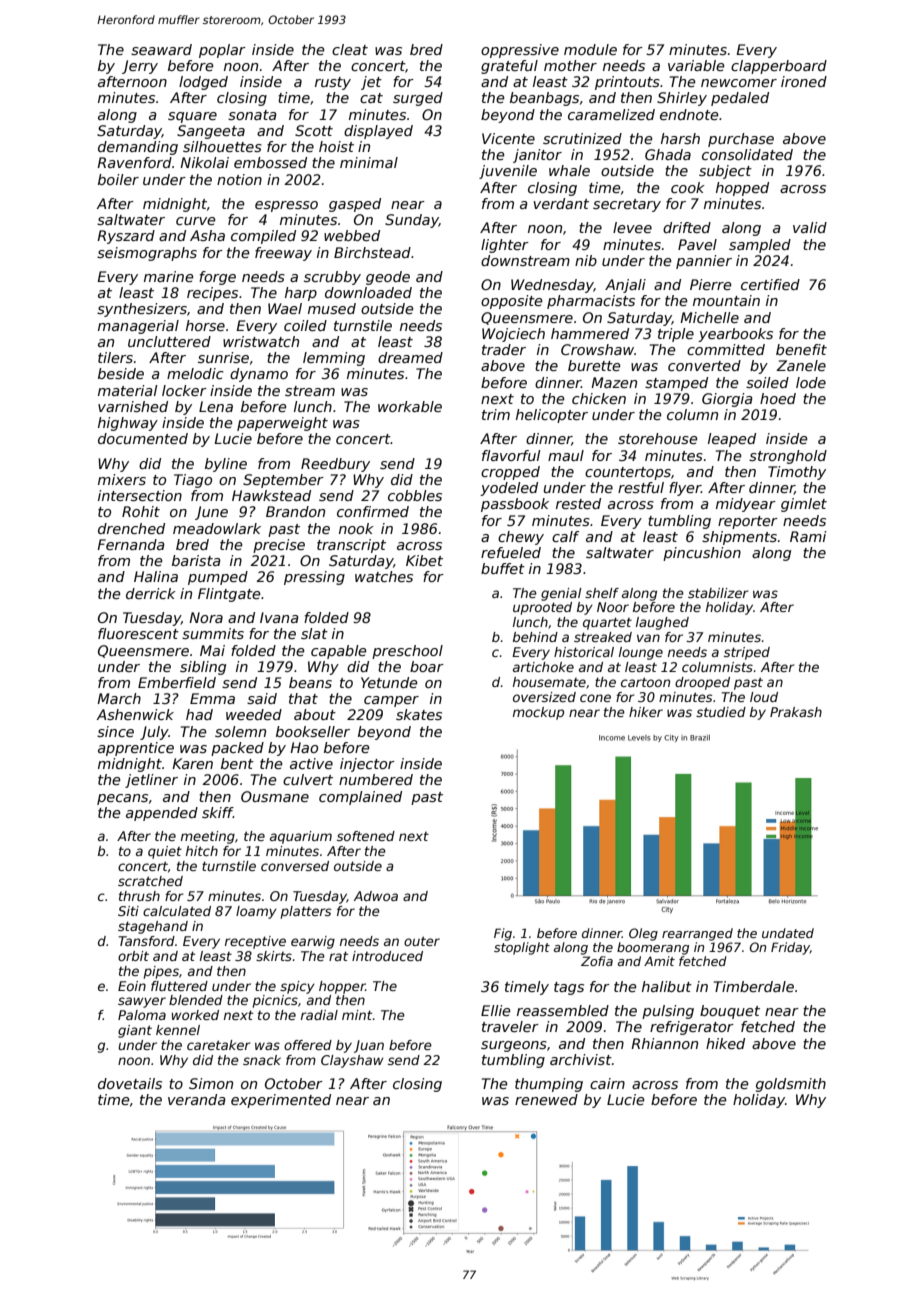 The image size is (924, 1308). What do you see at coordinates (314, 633) in the page?
I see `slat` at bounding box center [314, 633].
